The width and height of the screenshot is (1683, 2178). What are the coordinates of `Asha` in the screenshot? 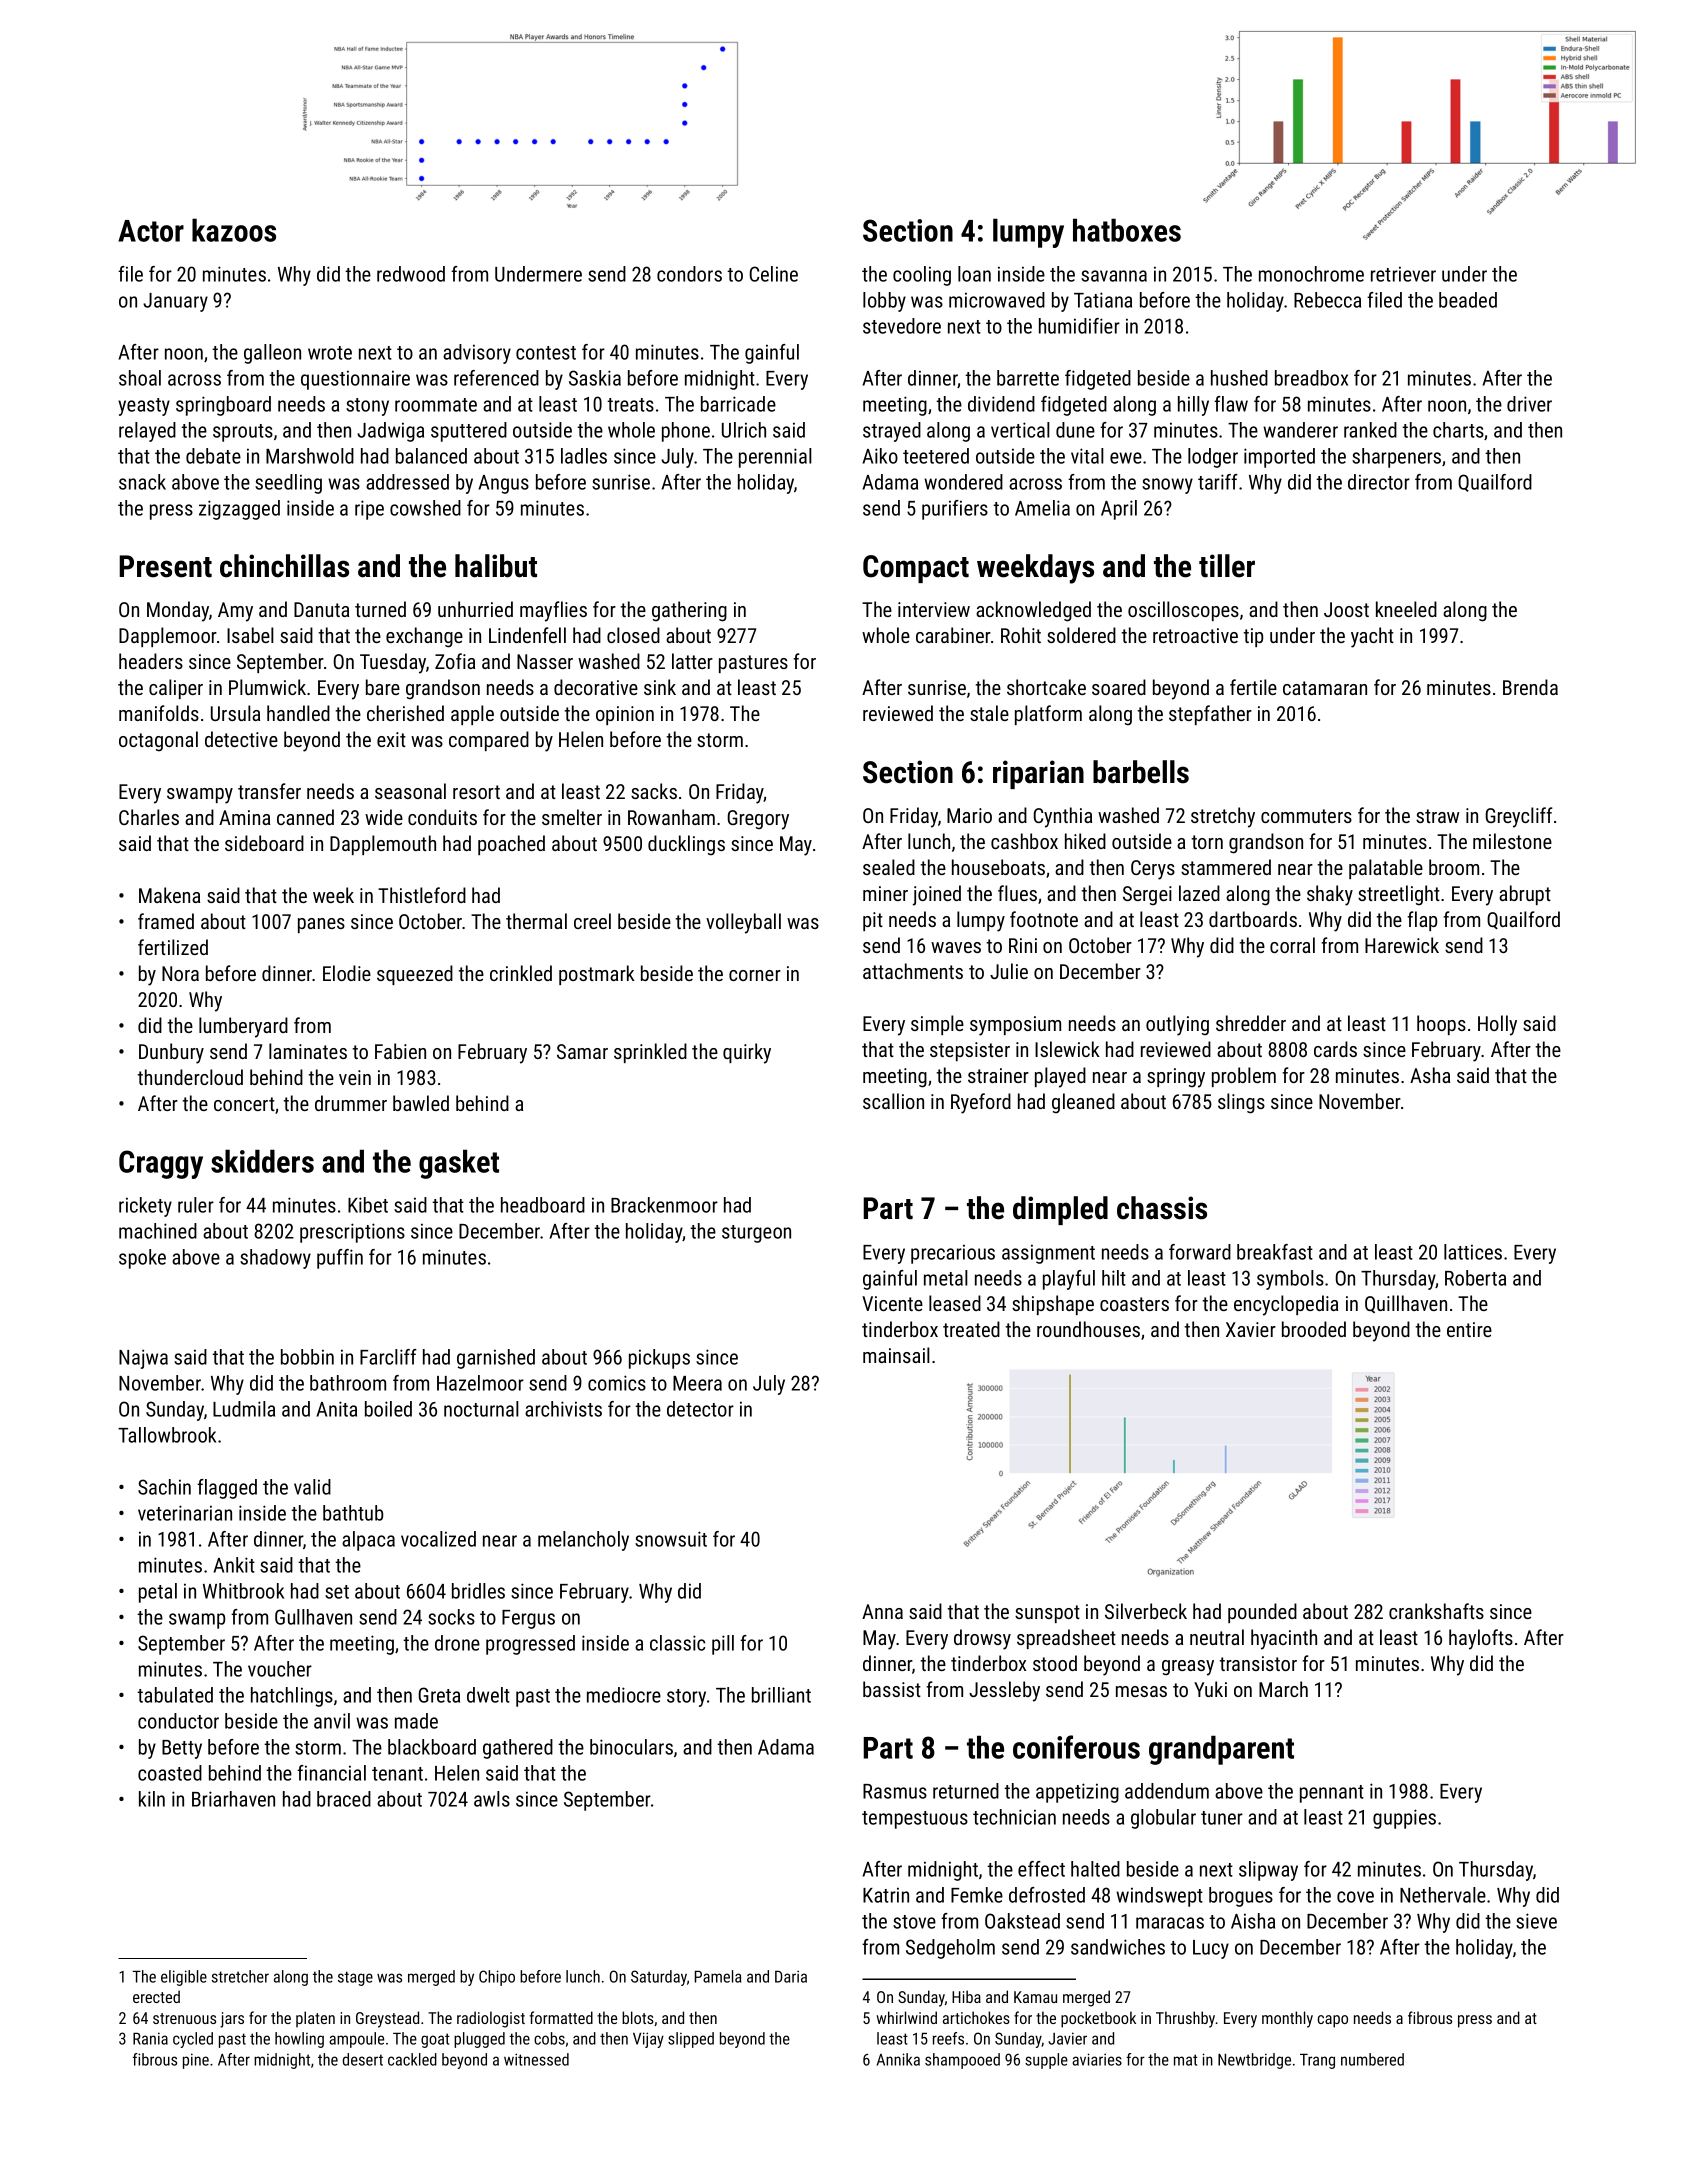 It's located at (1430, 1075).
